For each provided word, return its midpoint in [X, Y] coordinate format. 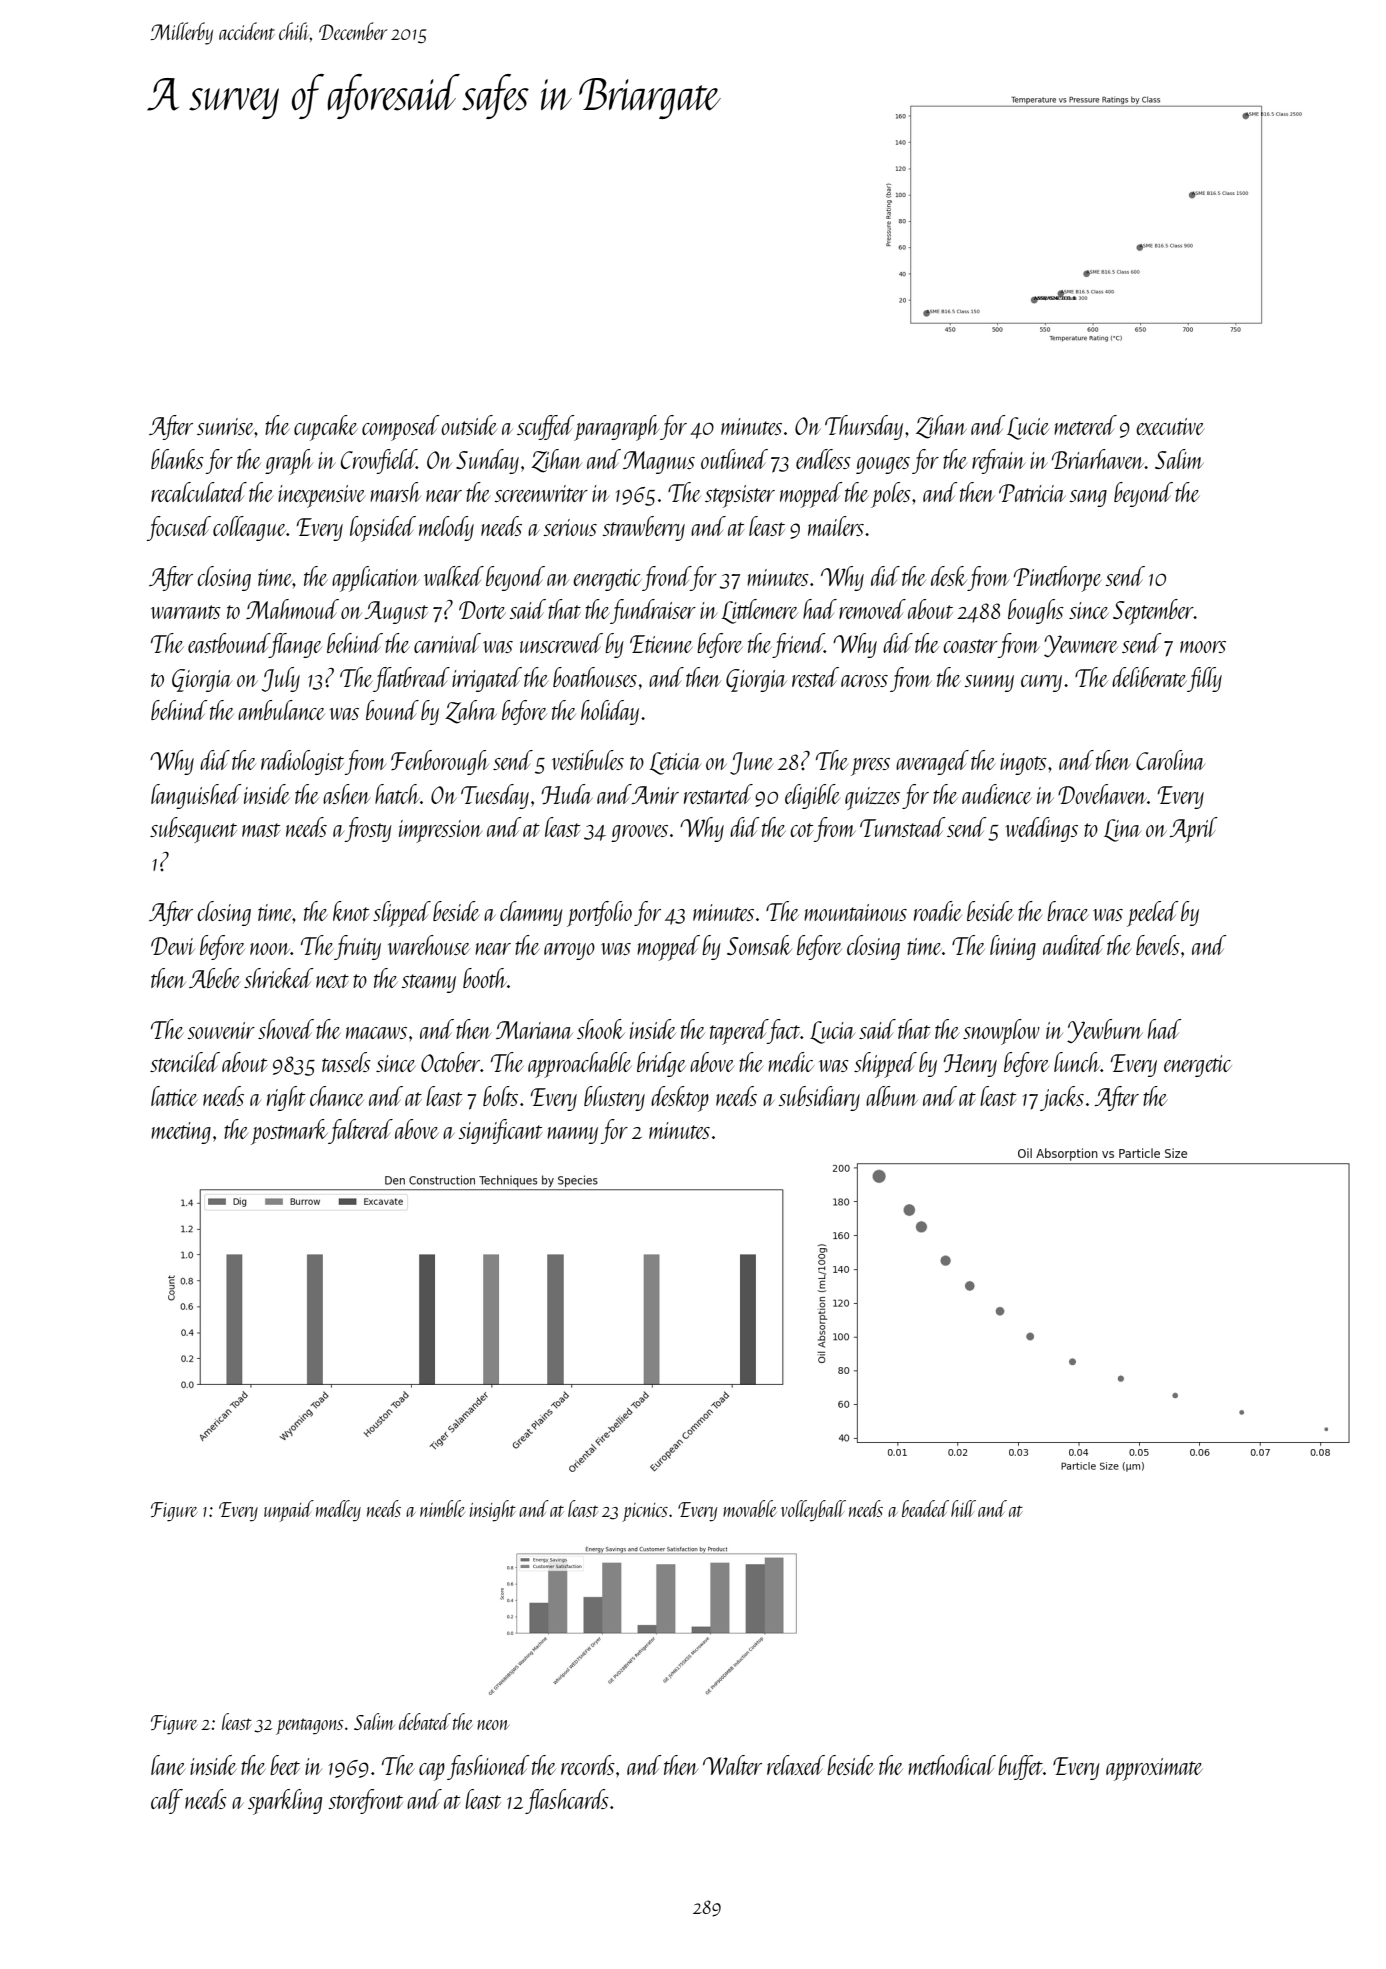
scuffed [545, 427]
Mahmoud [292, 609]
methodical [952, 1765]
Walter [732, 1765]
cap [432, 1772]
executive [1170, 426]
